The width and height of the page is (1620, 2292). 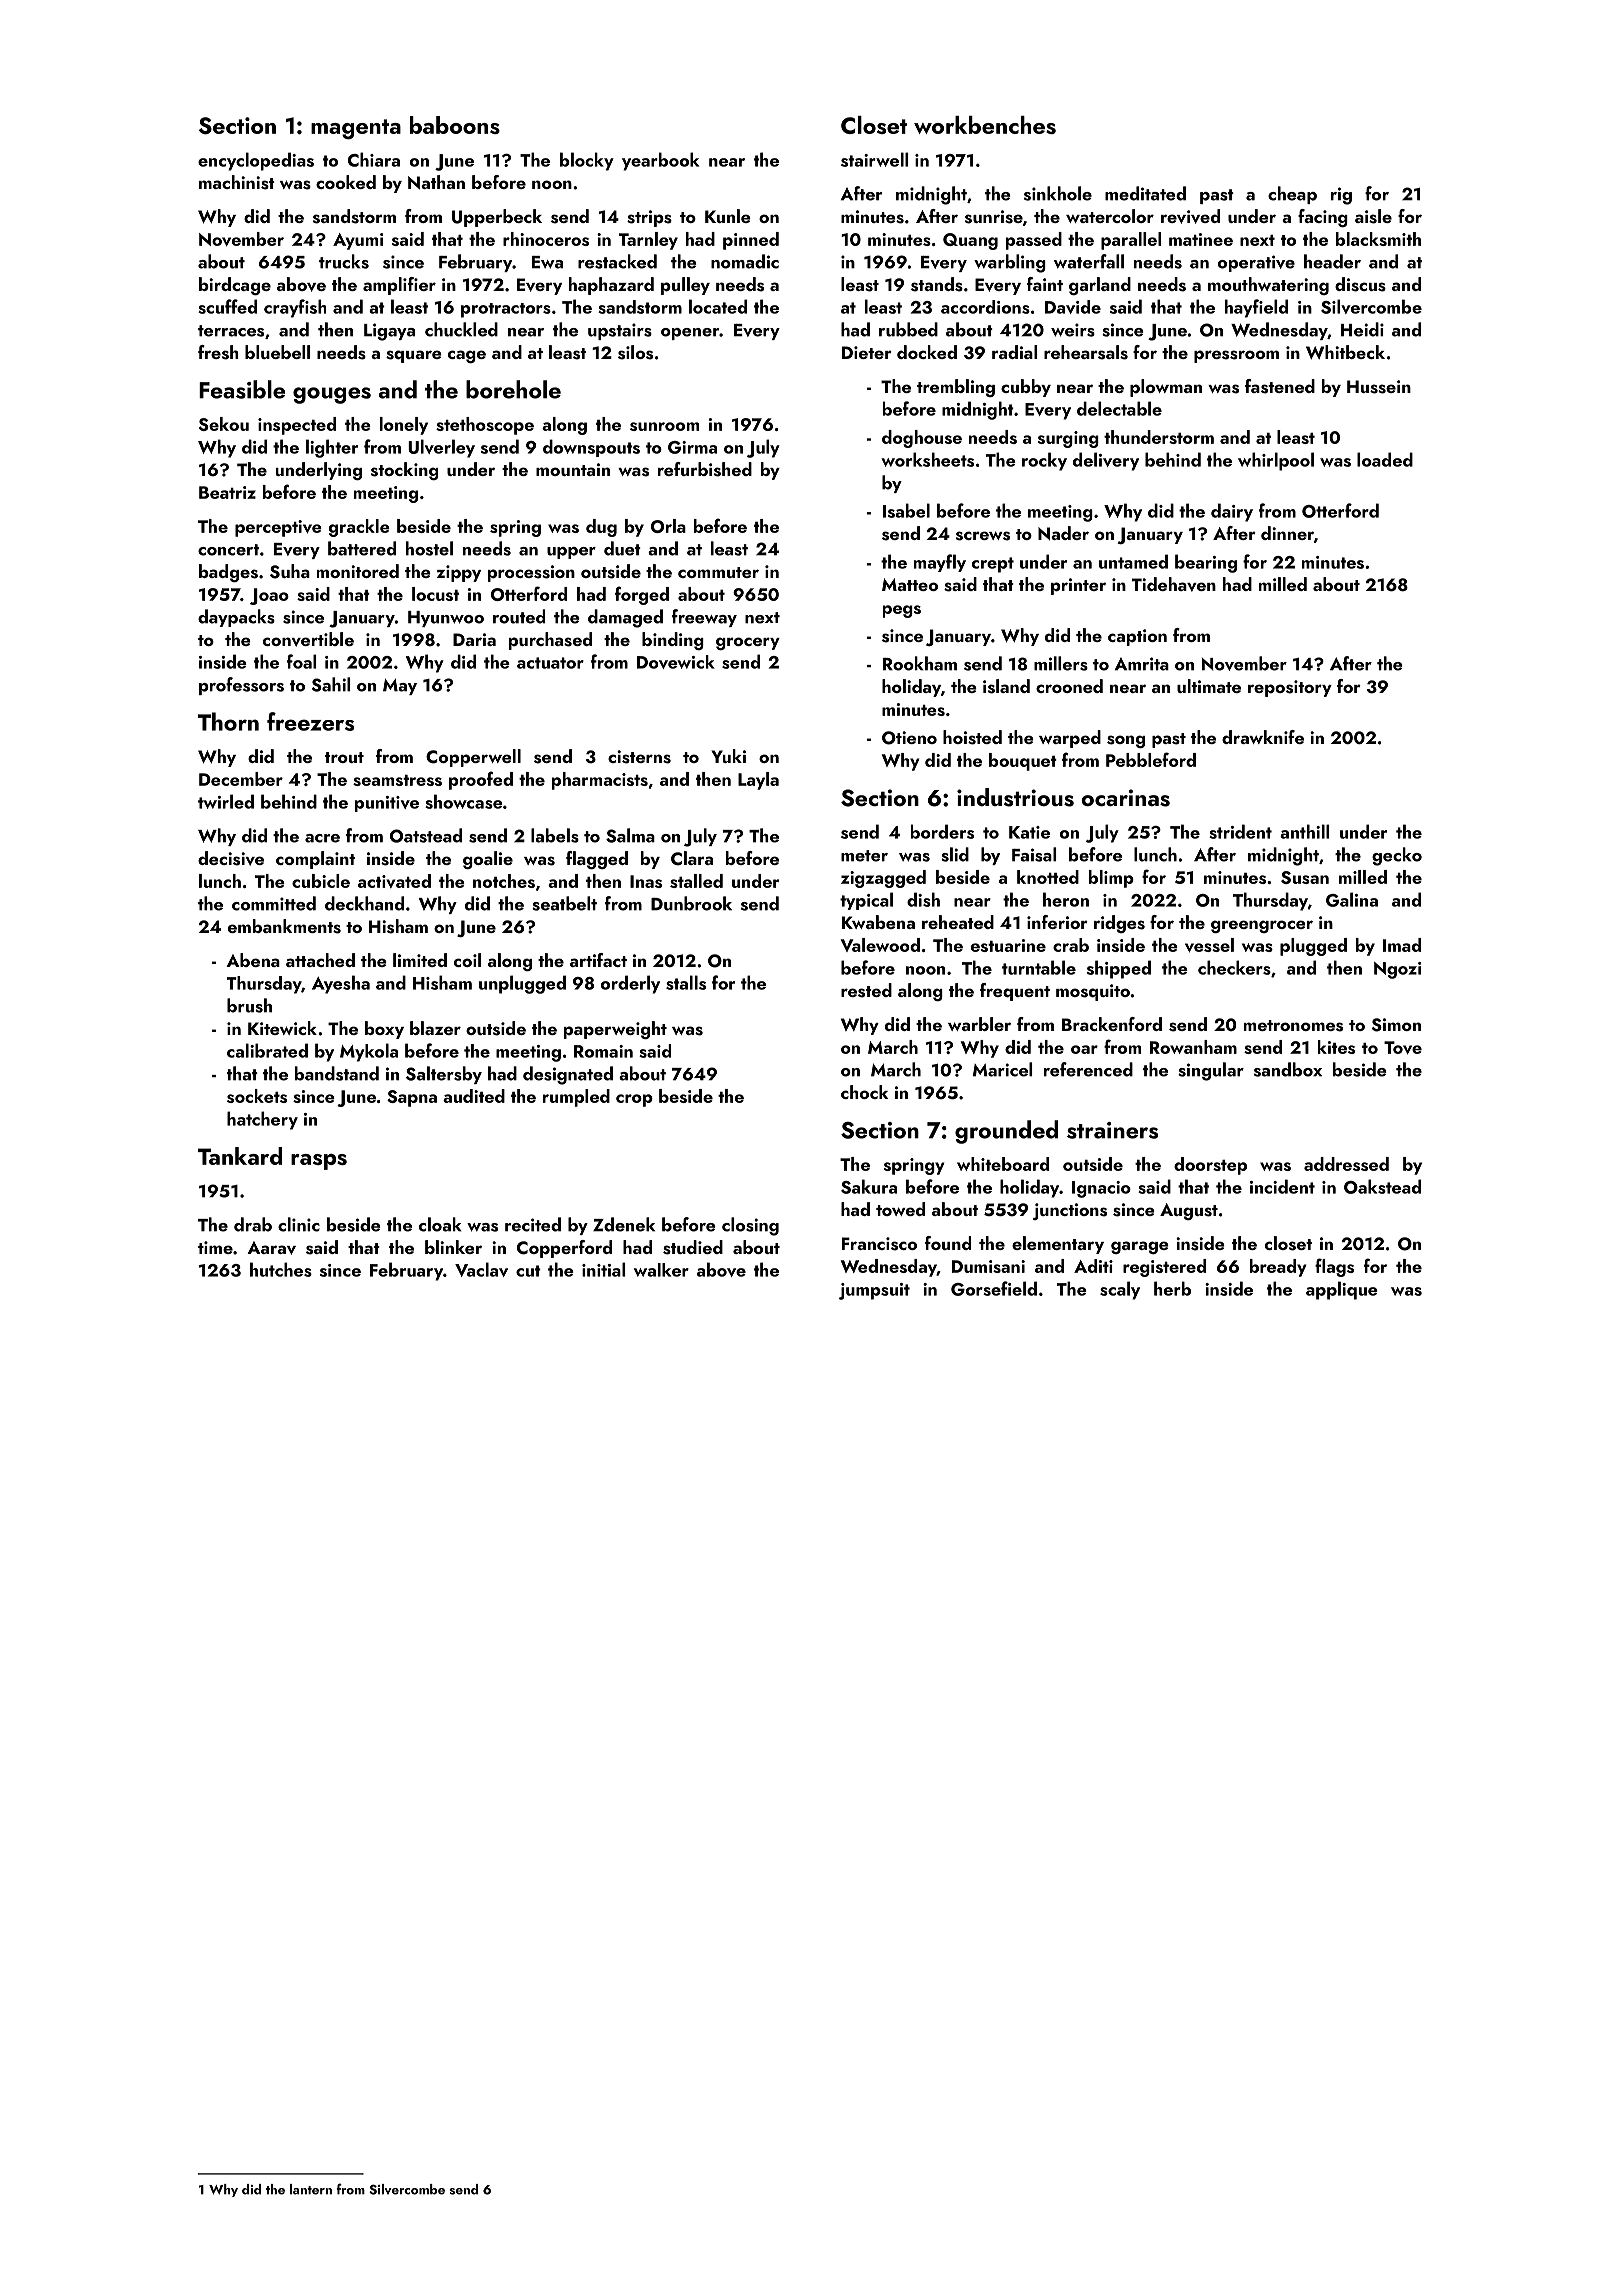 What do you see at coordinates (692, 858) in the page?
I see `Clara` at bounding box center [692, 858].
